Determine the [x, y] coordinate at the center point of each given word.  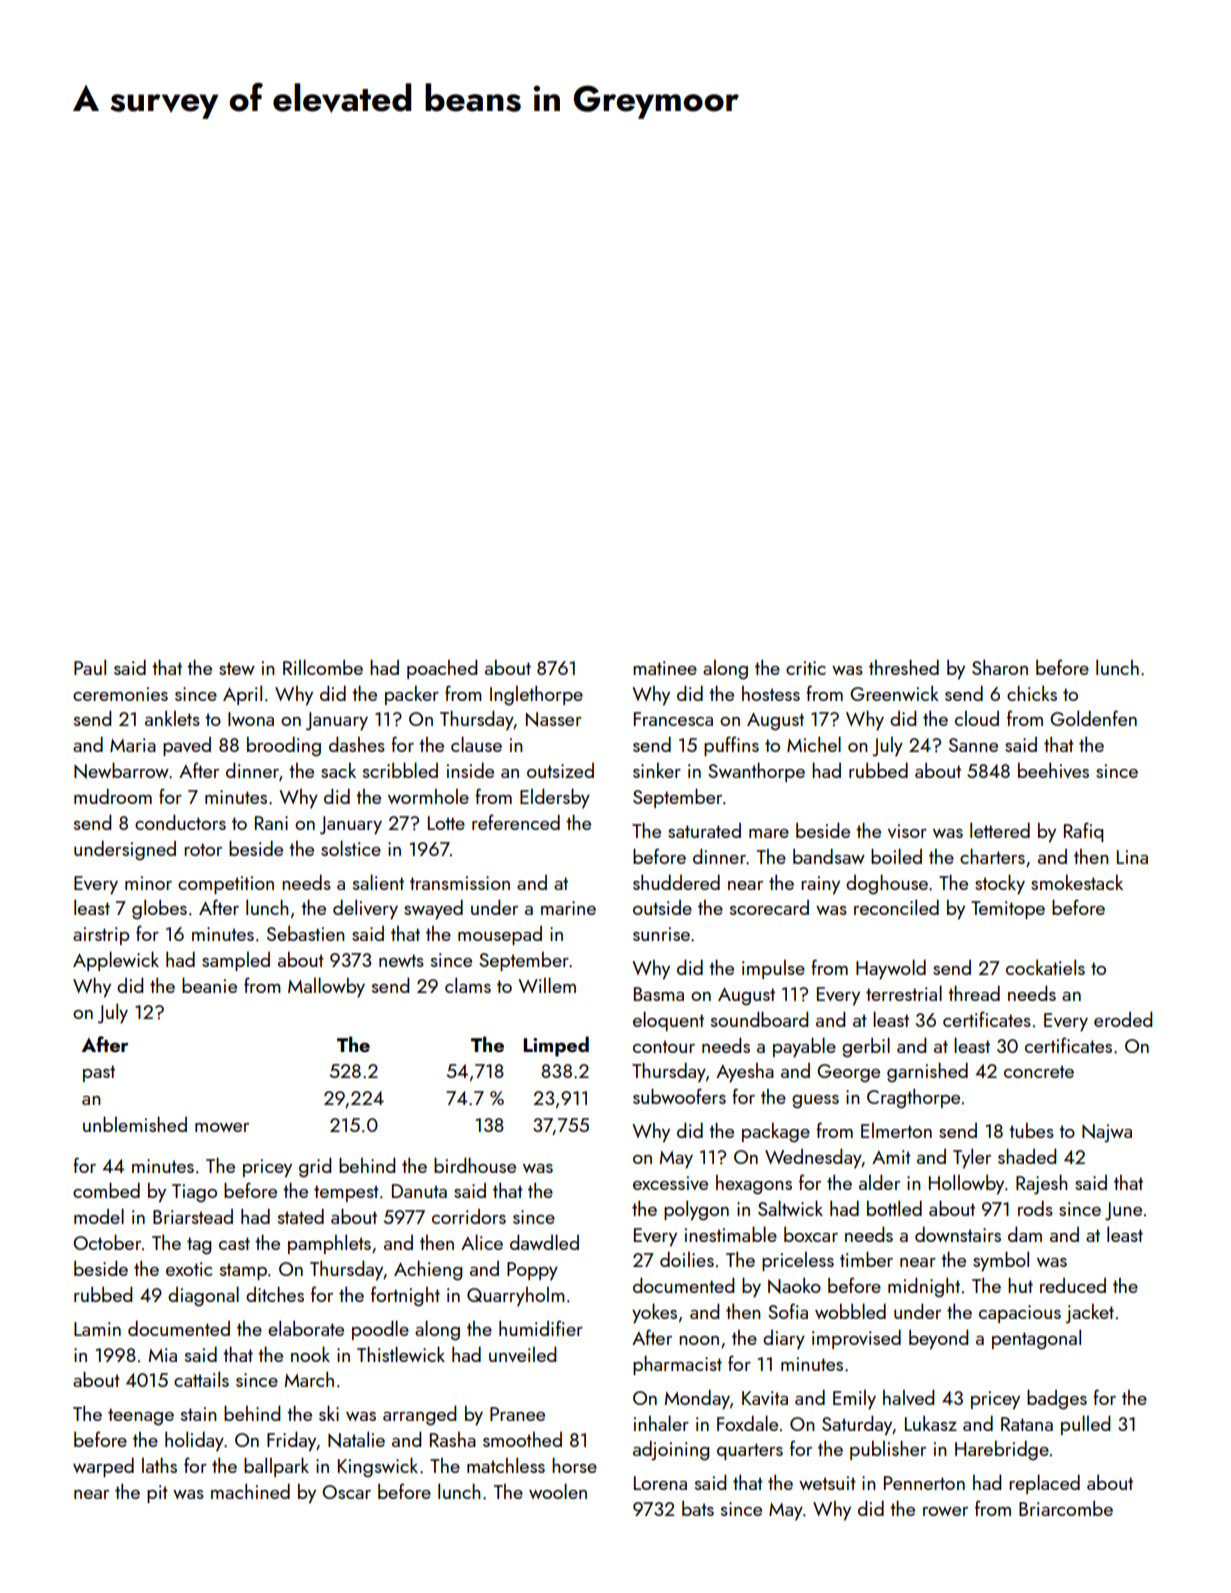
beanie [209, 985]
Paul [90, 667]
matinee [665, 668]
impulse [773, 969]
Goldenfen [1093, 718]
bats [698, 1508]
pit [157, 1494]
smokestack [1077, 882]
